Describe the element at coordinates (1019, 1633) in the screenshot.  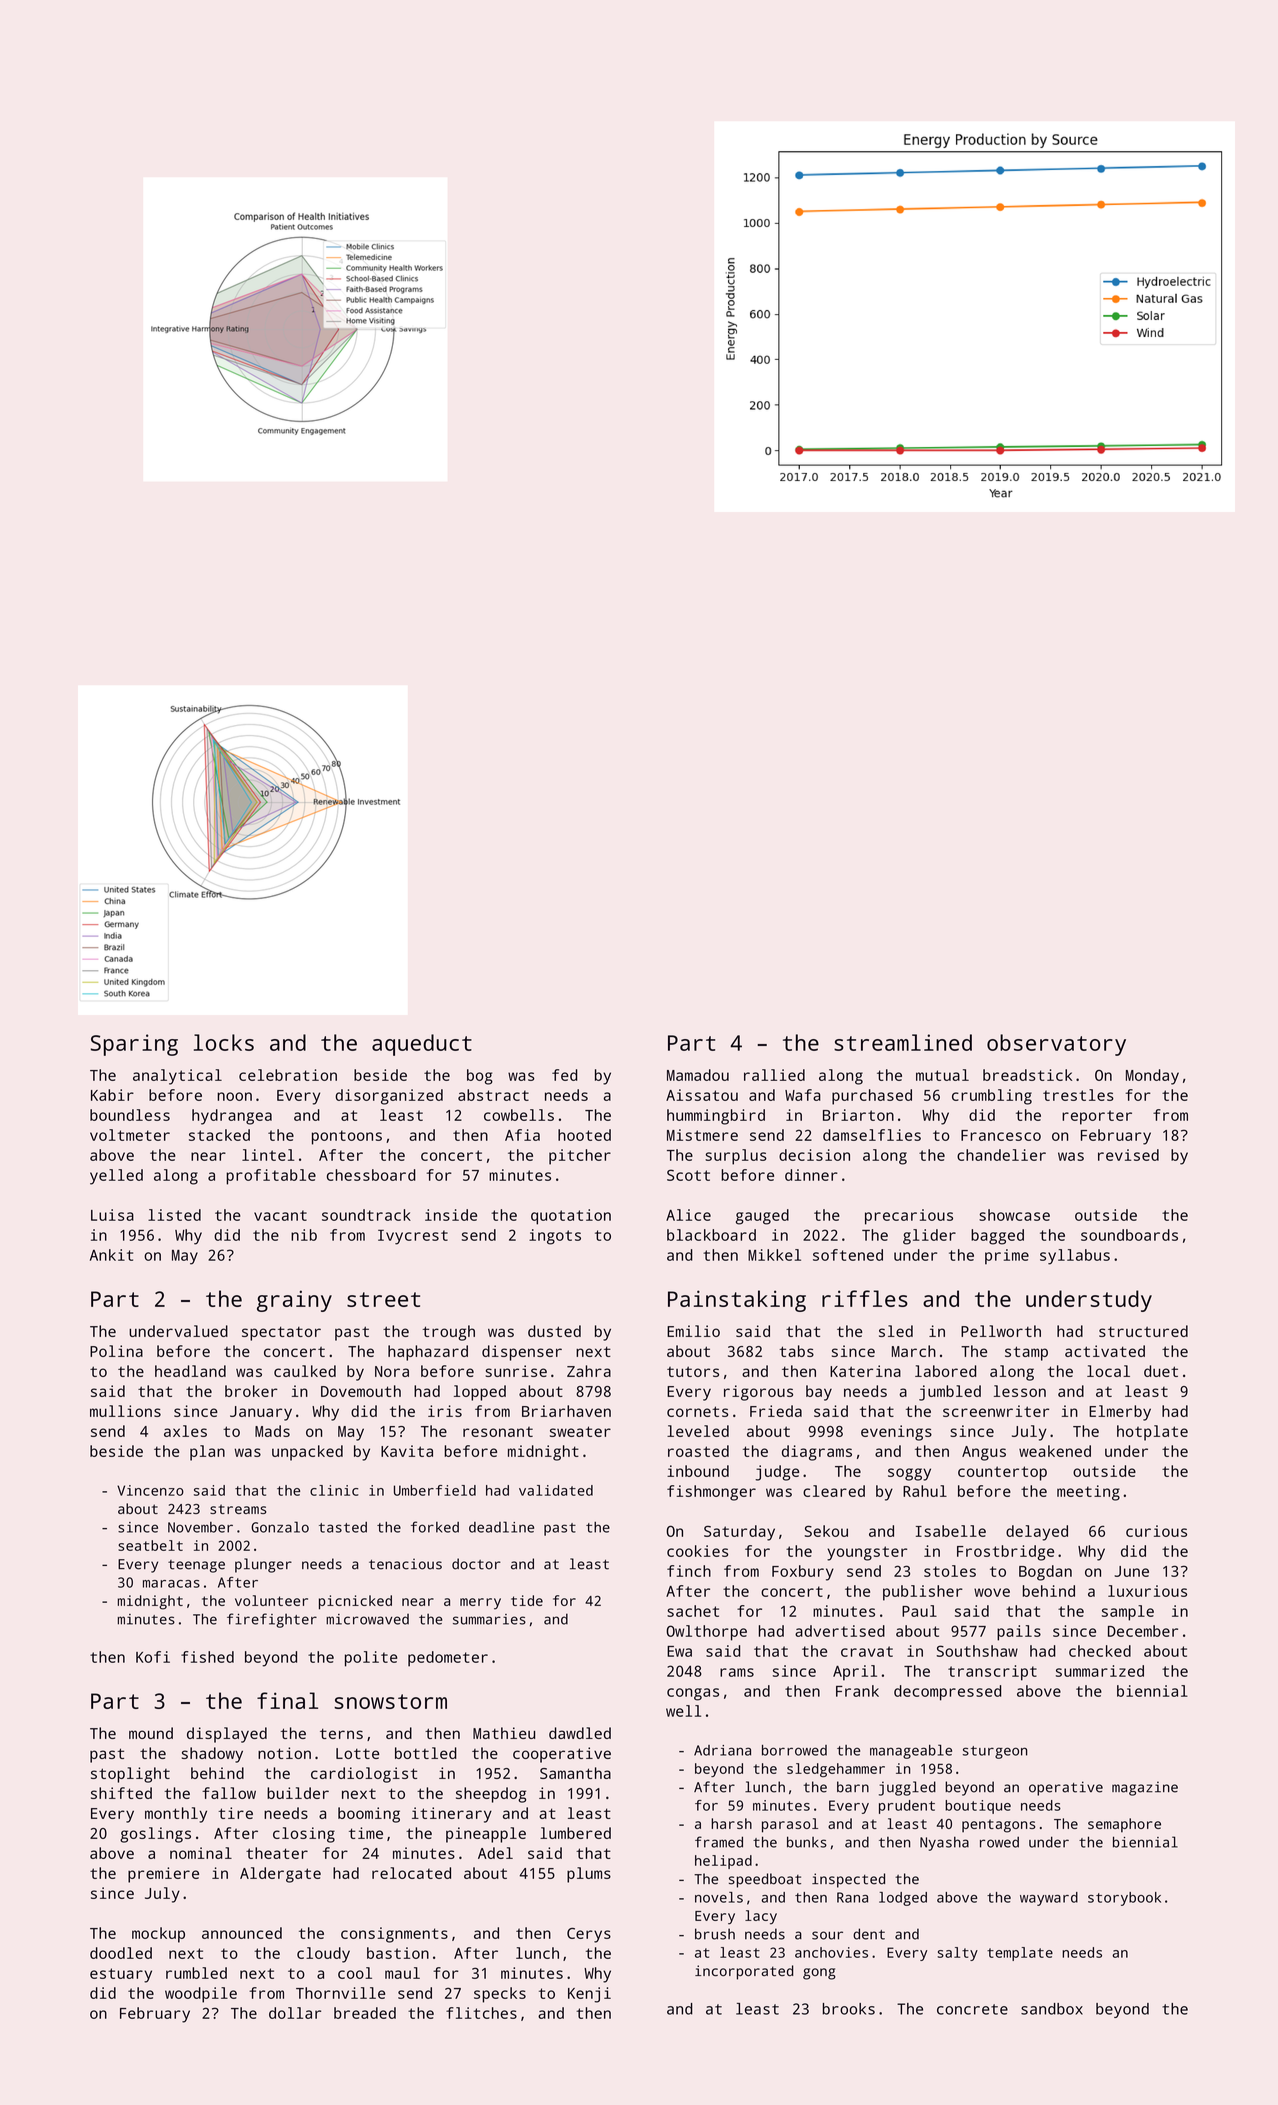
I see `pails` at that location.
